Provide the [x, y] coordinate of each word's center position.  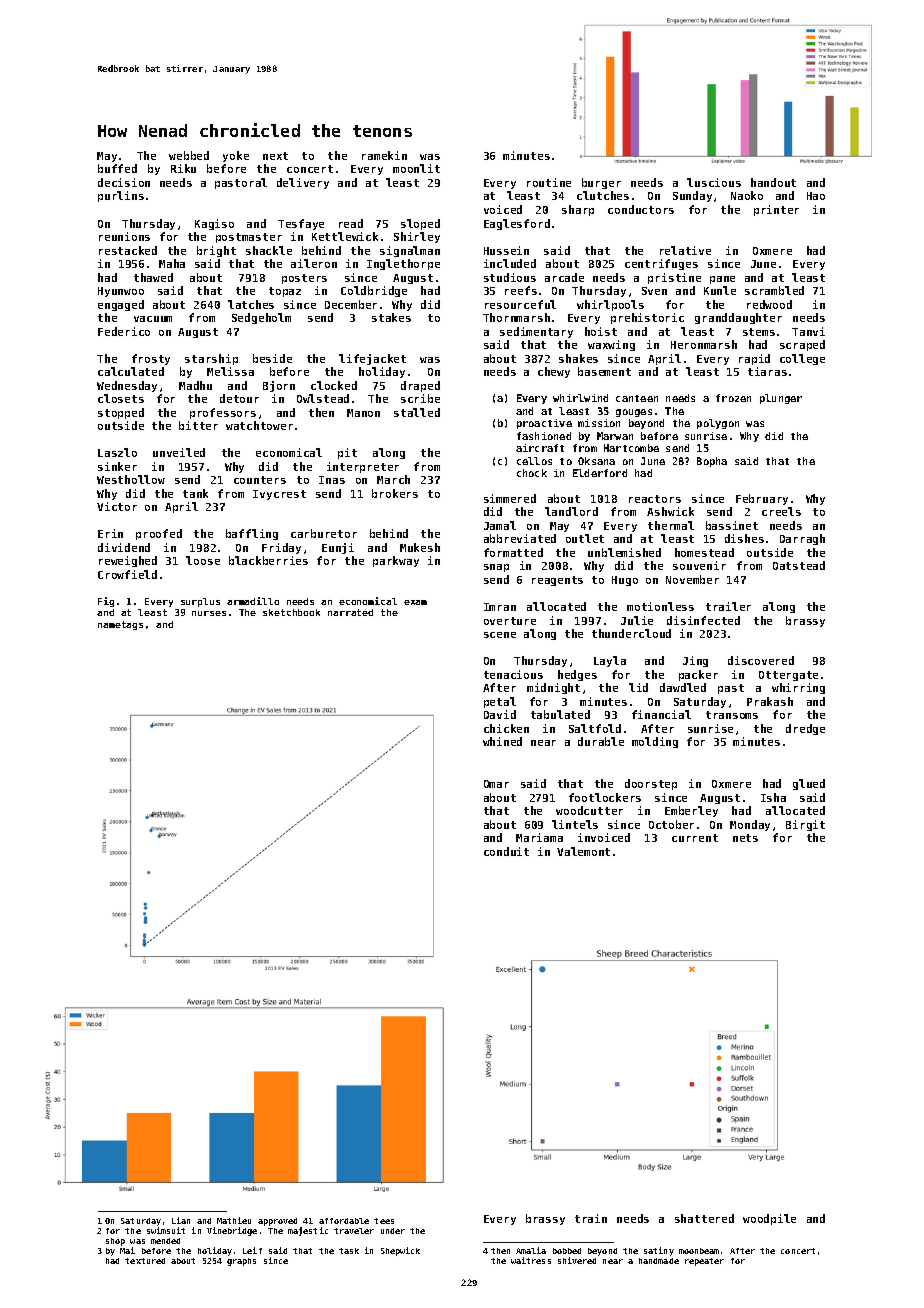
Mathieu [234, 1220]
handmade [659, 1261]
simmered [510, 498]
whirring [798, 688]
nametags [120, 625]
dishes [744, 538]
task [349, 1251]
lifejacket [372, 359]
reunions [124, 236]
